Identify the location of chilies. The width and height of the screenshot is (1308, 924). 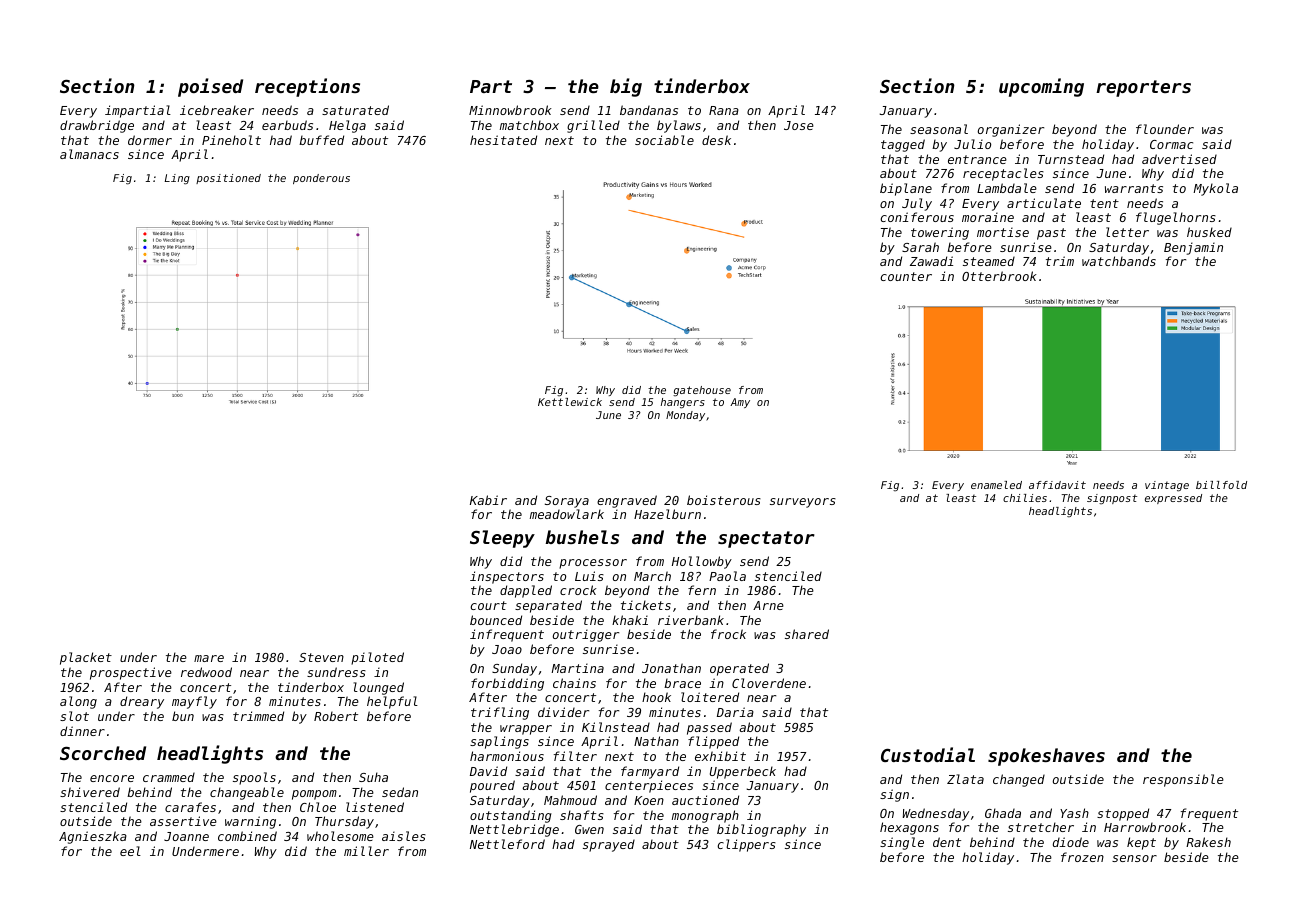
(1025, 498).
